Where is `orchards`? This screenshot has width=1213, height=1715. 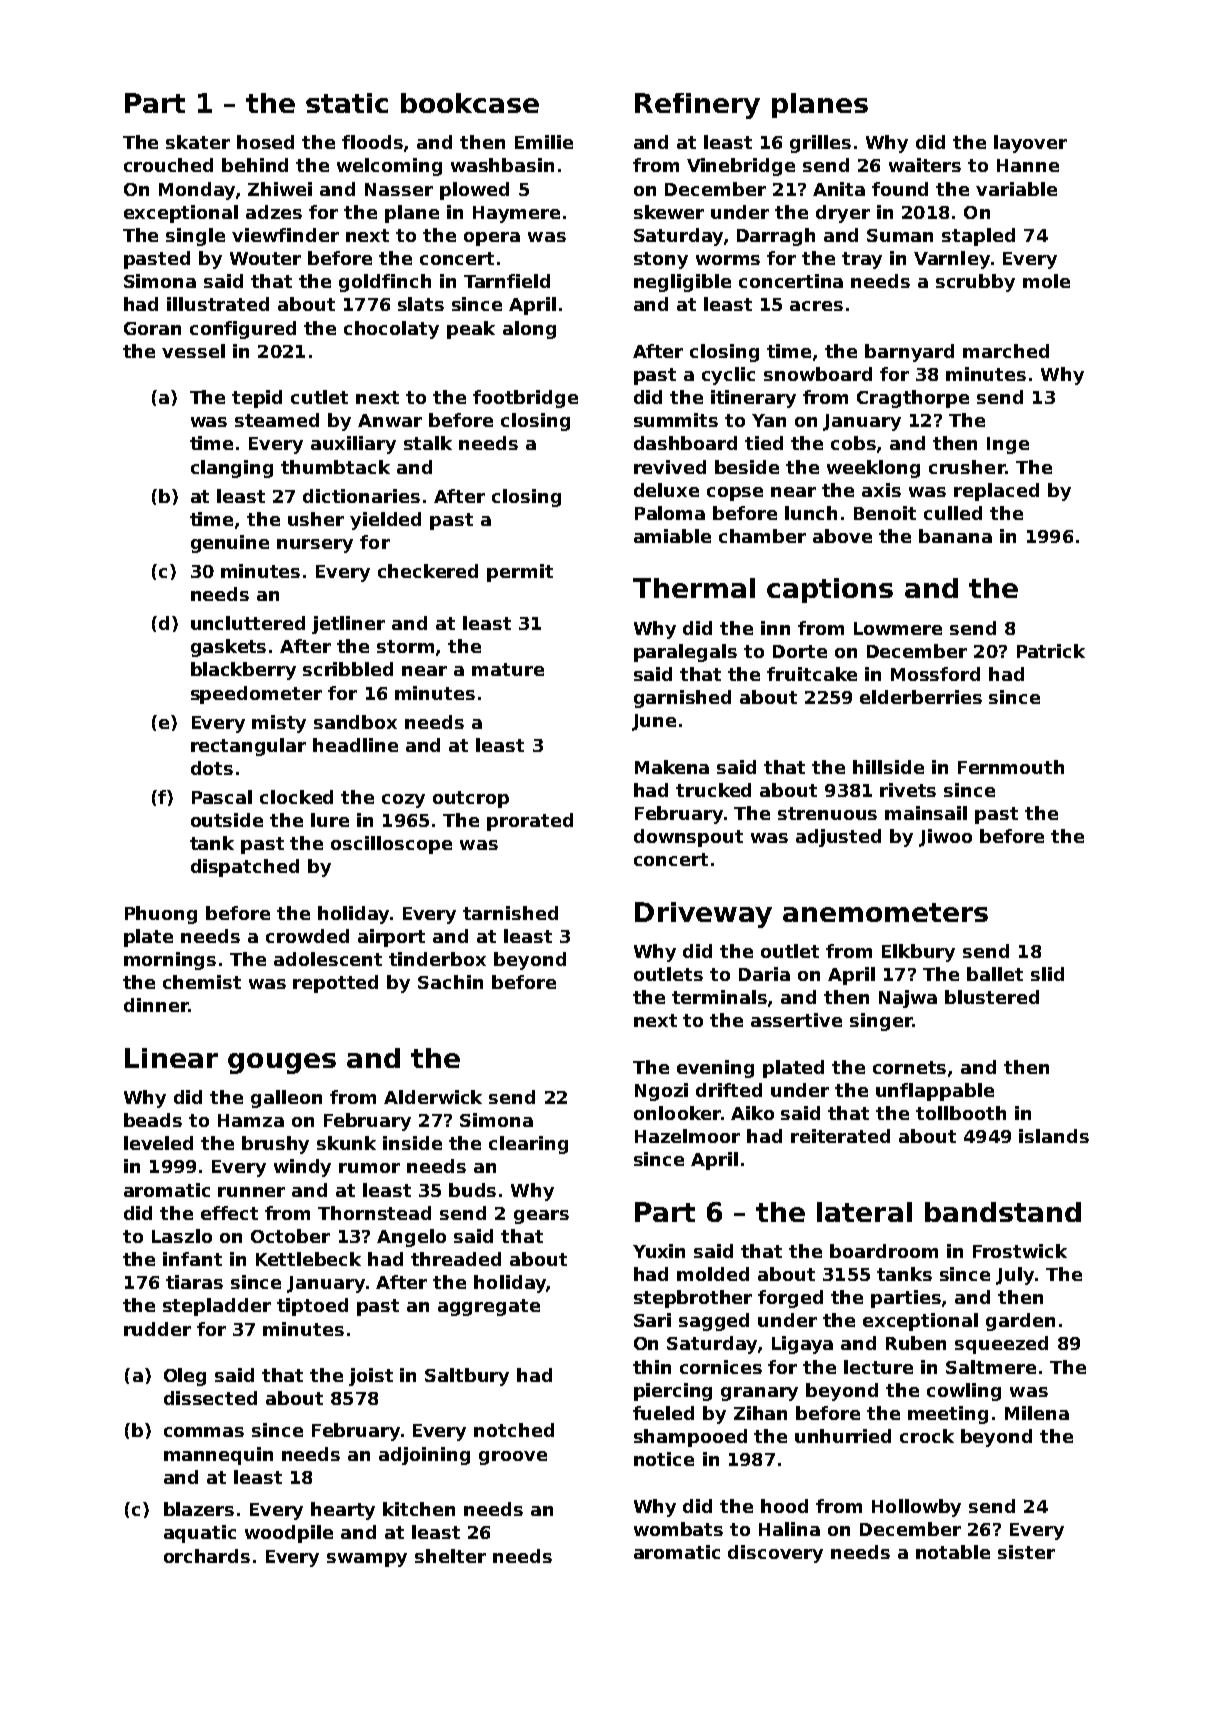
orchards is located at coordinates (207, 1556).
